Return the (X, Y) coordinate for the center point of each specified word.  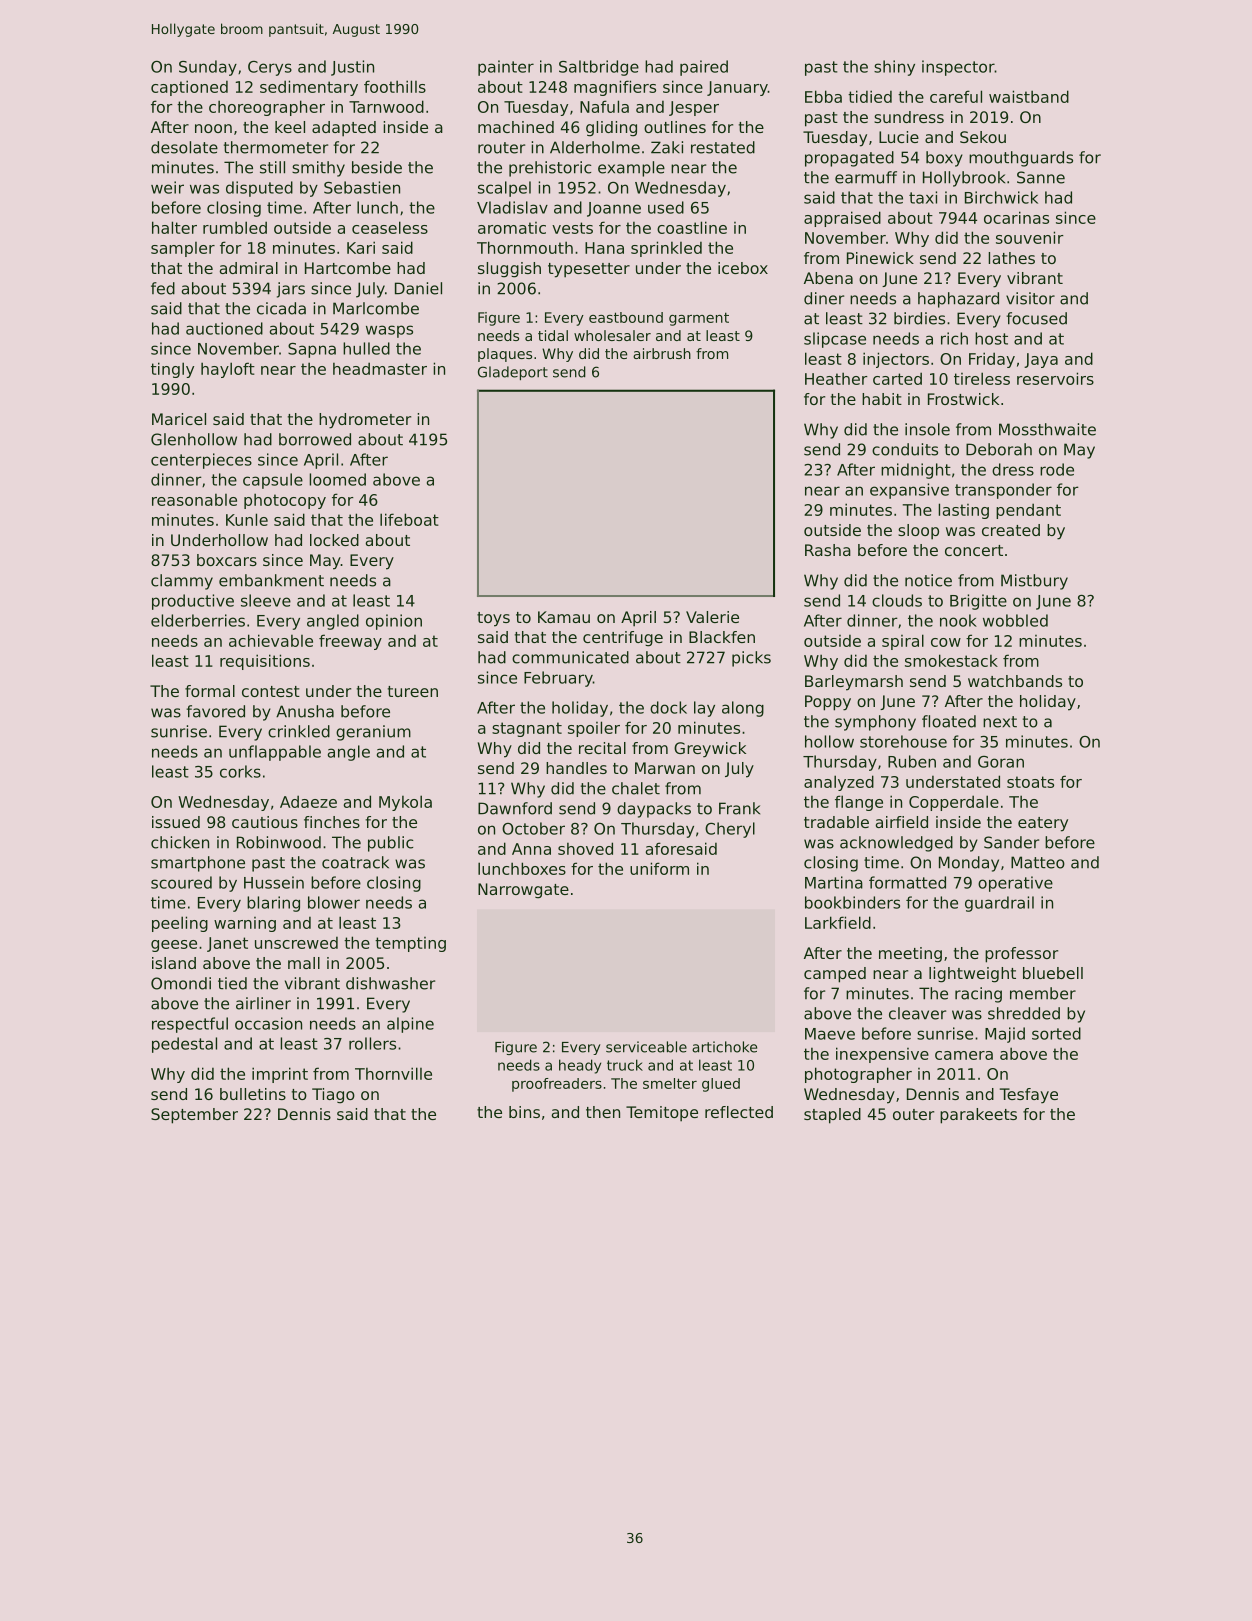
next (1000, 722)
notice (928, 580)
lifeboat (409, 519)
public (390, 844)
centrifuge (623, 639)
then (603, 1112)
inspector (958, 68)
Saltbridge (599, 68)
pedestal (184, 1045)
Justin (352, 68)
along (743, 709)
